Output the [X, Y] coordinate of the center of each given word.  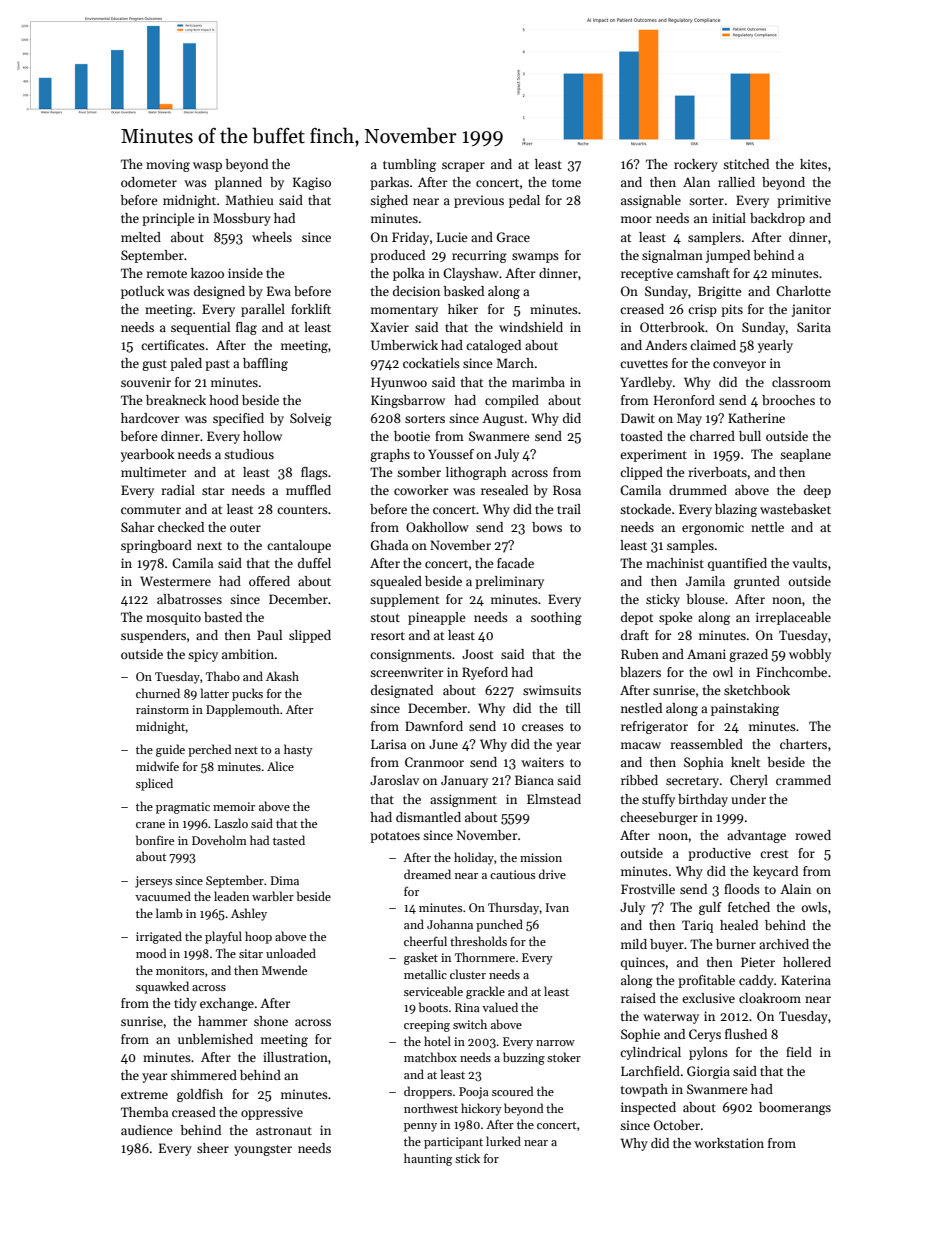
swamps [535, 258]
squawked [162, 987]
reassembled [706, 744]
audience [147, 1130]
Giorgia [708, 1072]
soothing [556, 618]
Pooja [474, 1093]
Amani [706, 654]
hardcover [150, 418]
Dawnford [434, 726]
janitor [811, 310]
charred [712, 436]
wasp [207, 167]
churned [158, 693]
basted [223, 617]
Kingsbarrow [408, 401]
